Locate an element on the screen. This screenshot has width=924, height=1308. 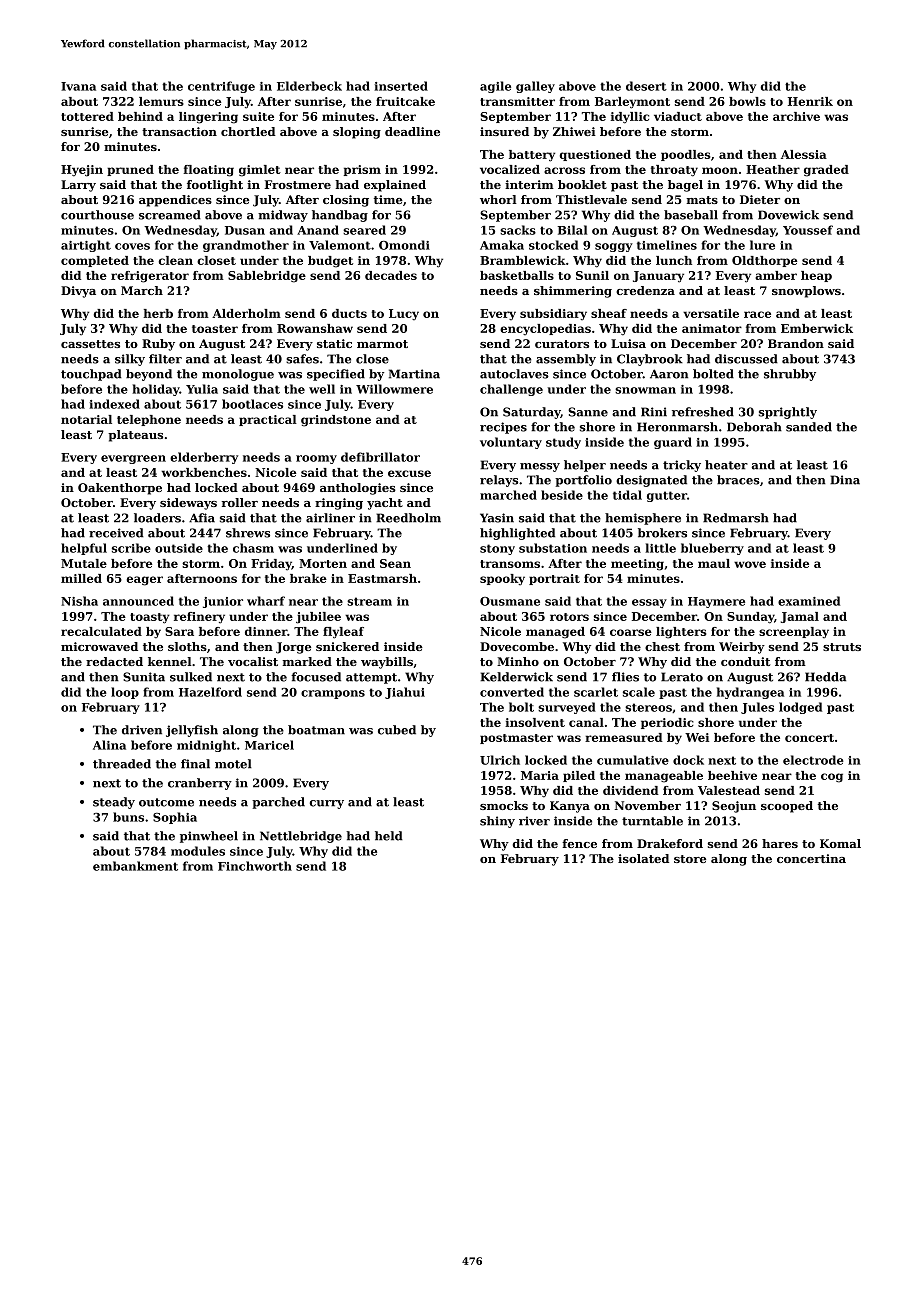
desert is located at coordinates (646, 86).
